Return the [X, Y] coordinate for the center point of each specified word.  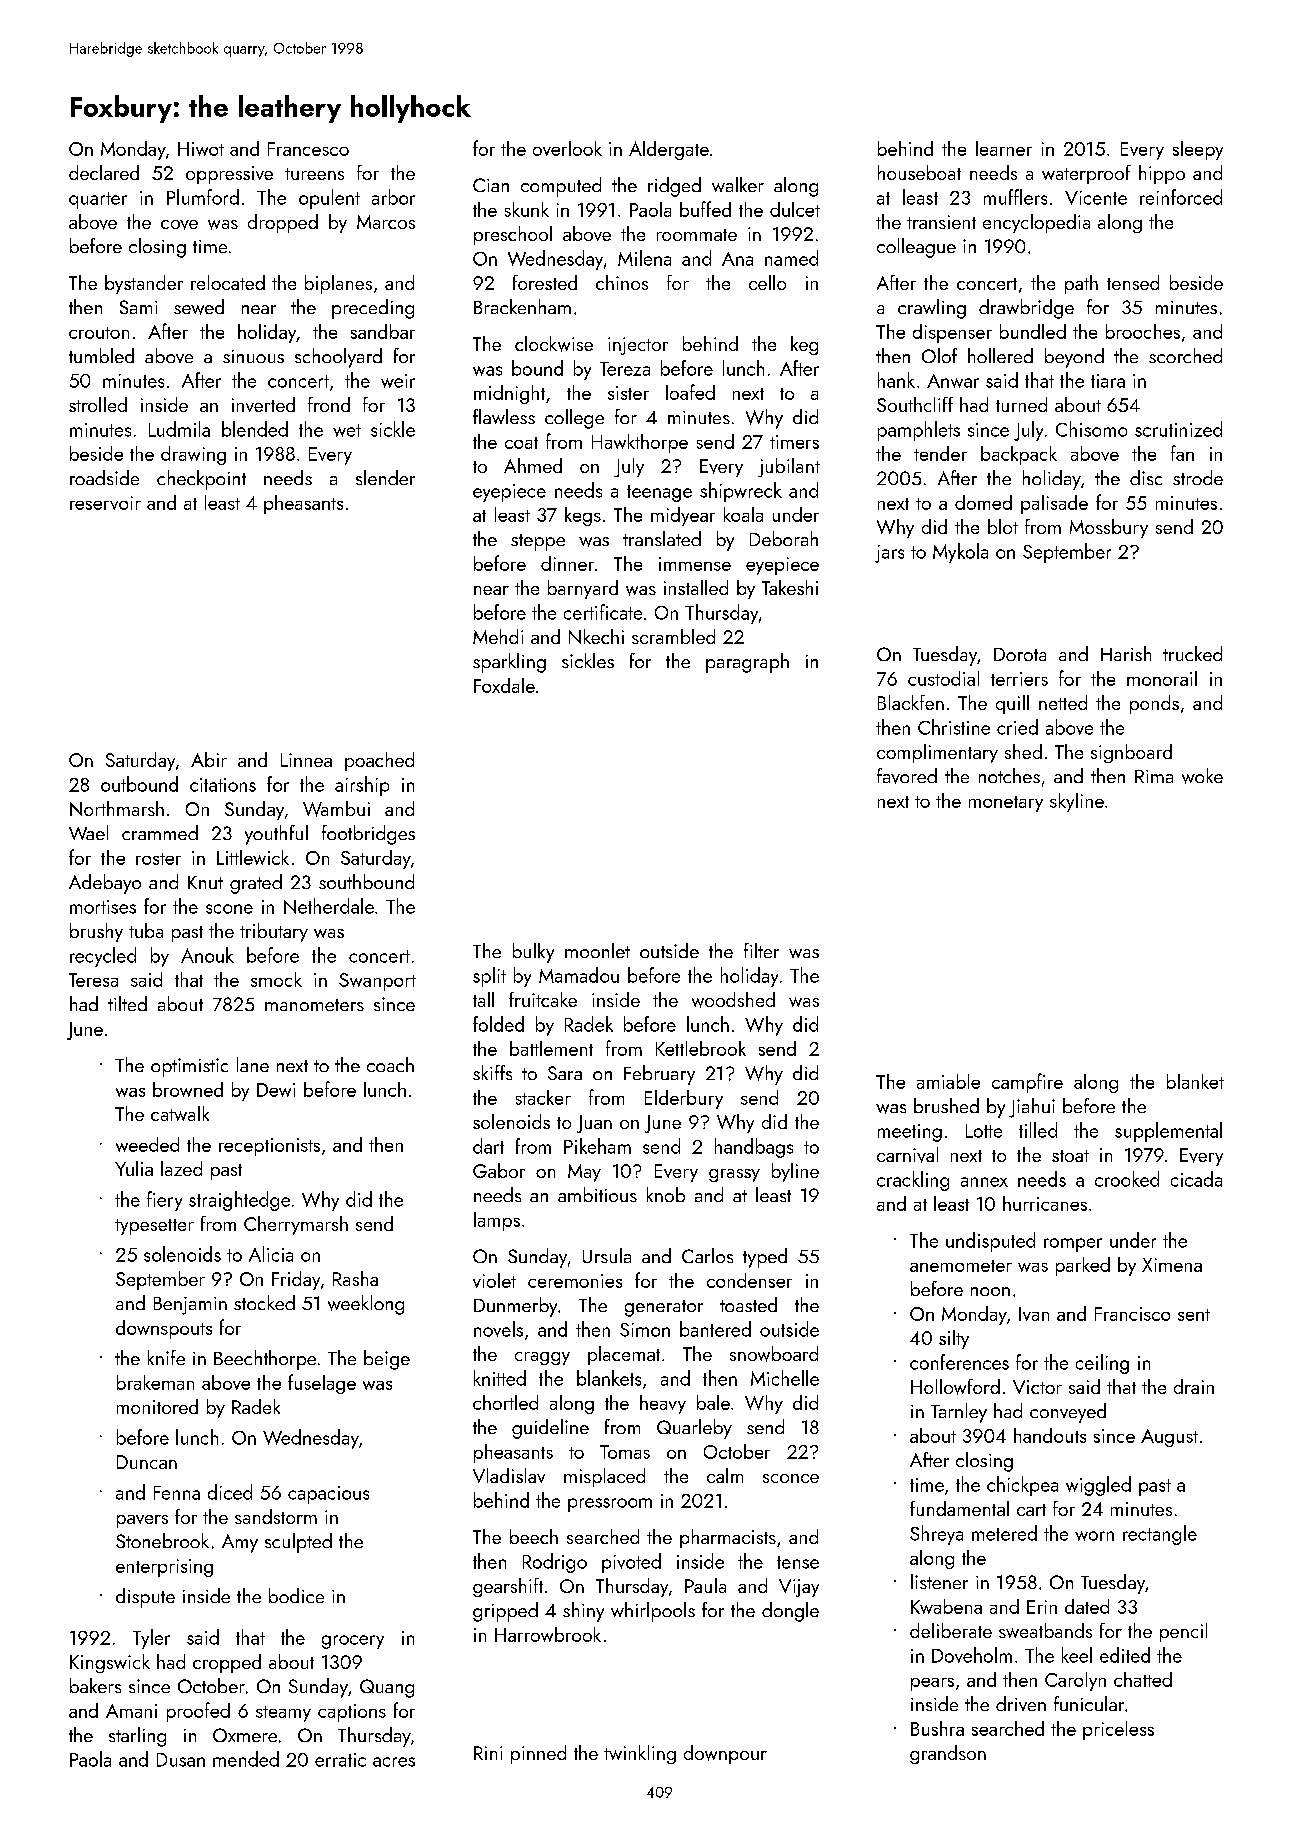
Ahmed [533, 465]
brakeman [155, 1382]
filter [761, 950]
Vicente [1096, 198]
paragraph [747, 663]
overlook [567, 148]
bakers [95, 1685]
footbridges [368, 835]
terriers [1019, 679]
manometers [314, 1005]
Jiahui [1032, 1108]
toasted [748, 1304]
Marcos [386, 222]
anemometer [961, 1266]
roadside [104, 477]
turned [1021, 404]
